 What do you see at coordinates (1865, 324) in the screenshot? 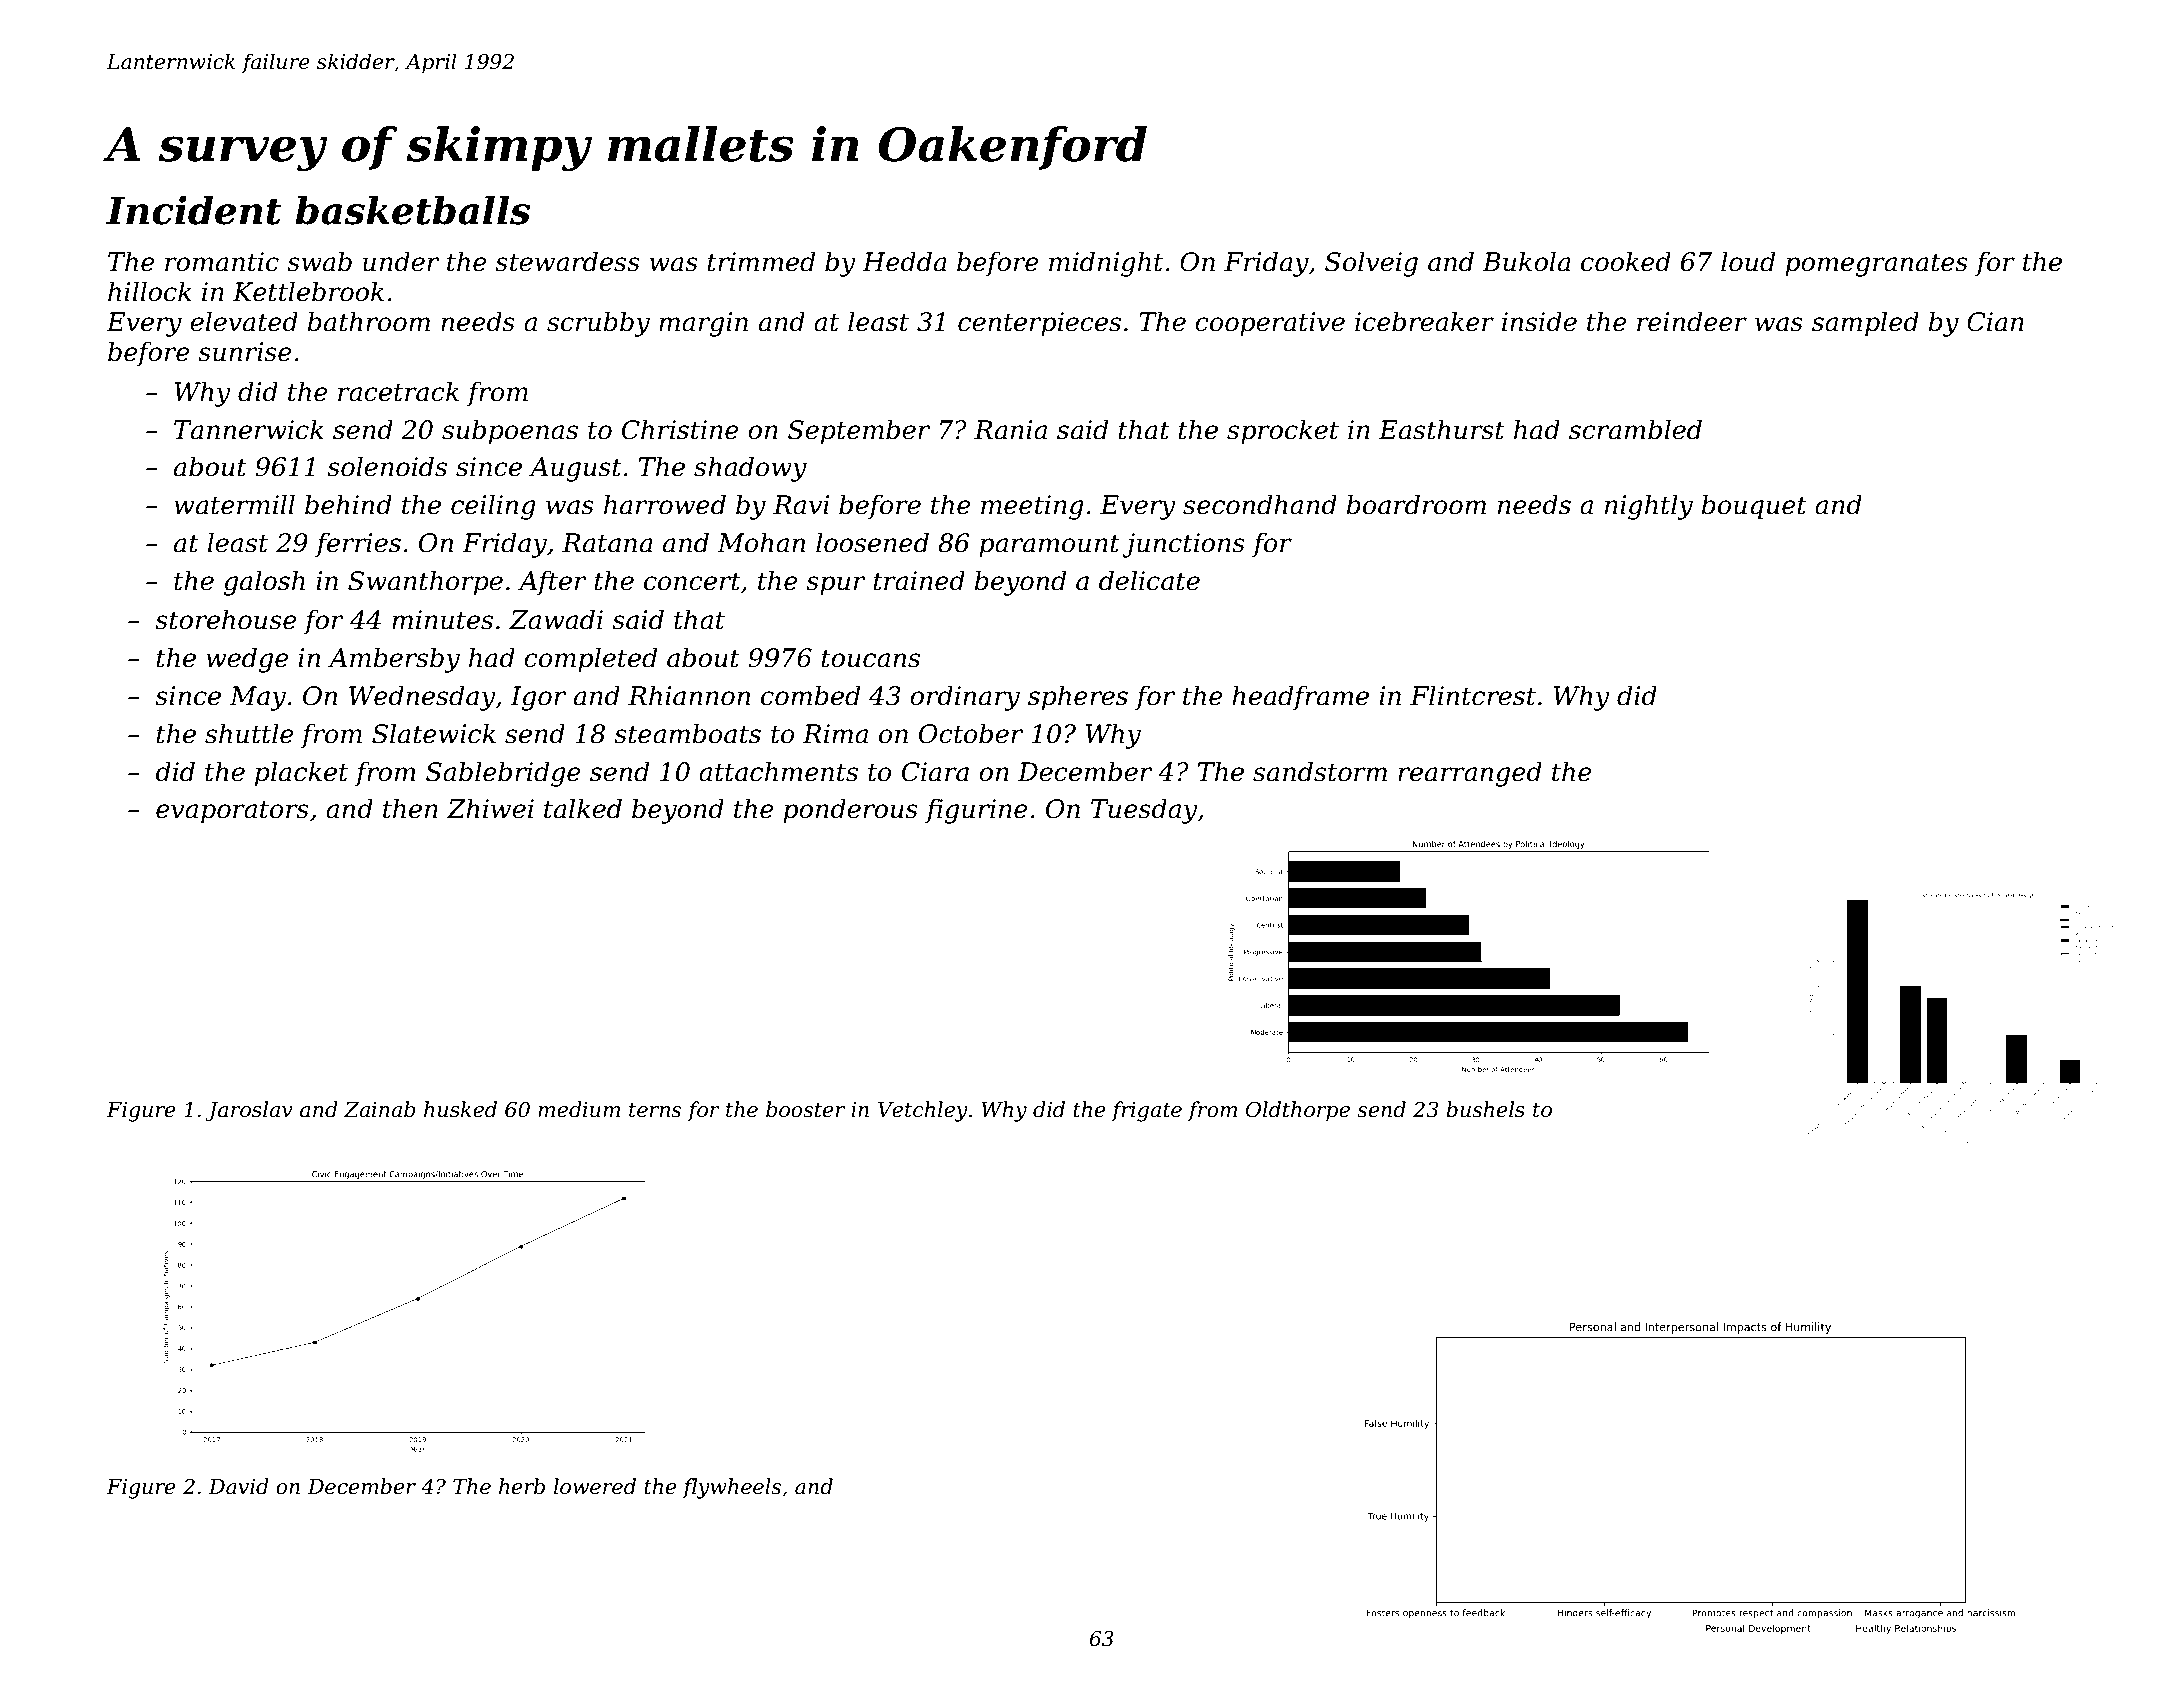
I see `sampled` at bounding box center [1865, 324].
